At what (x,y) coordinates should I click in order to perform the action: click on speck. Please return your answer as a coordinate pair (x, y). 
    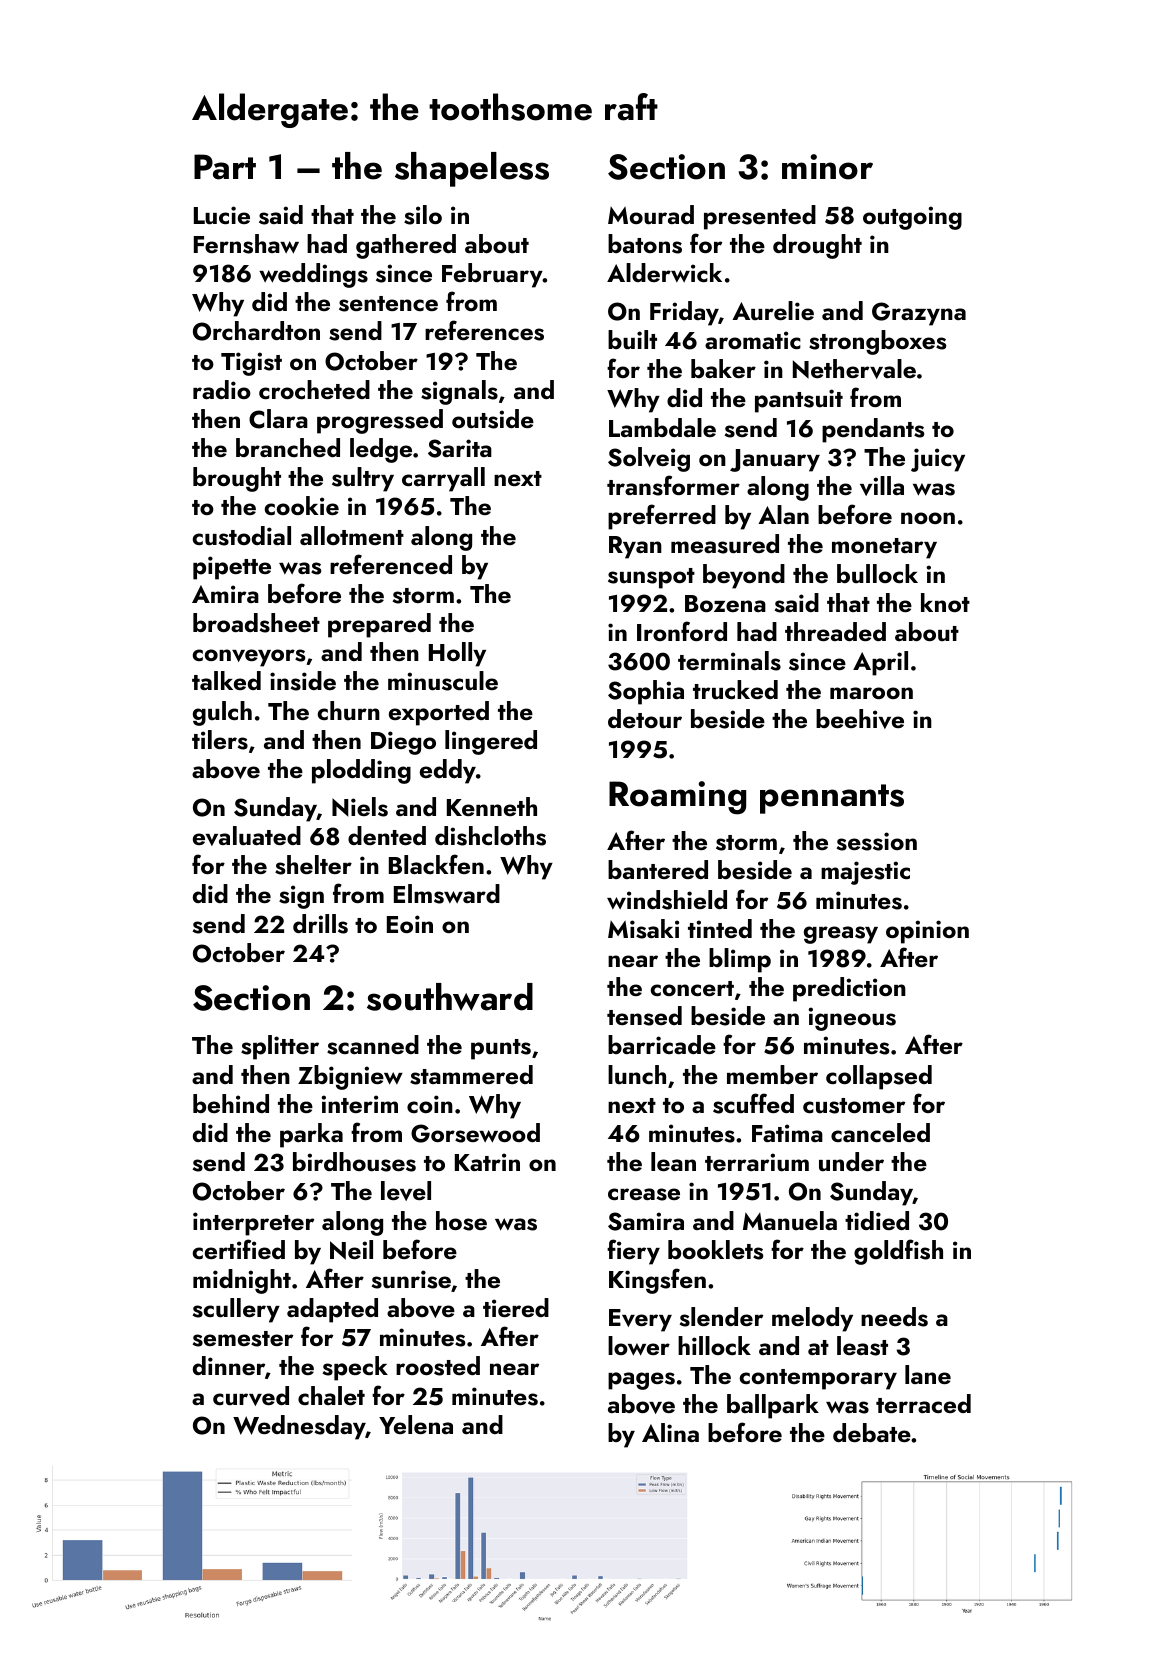
    Looking at the image, I should click on (355, 1368).
